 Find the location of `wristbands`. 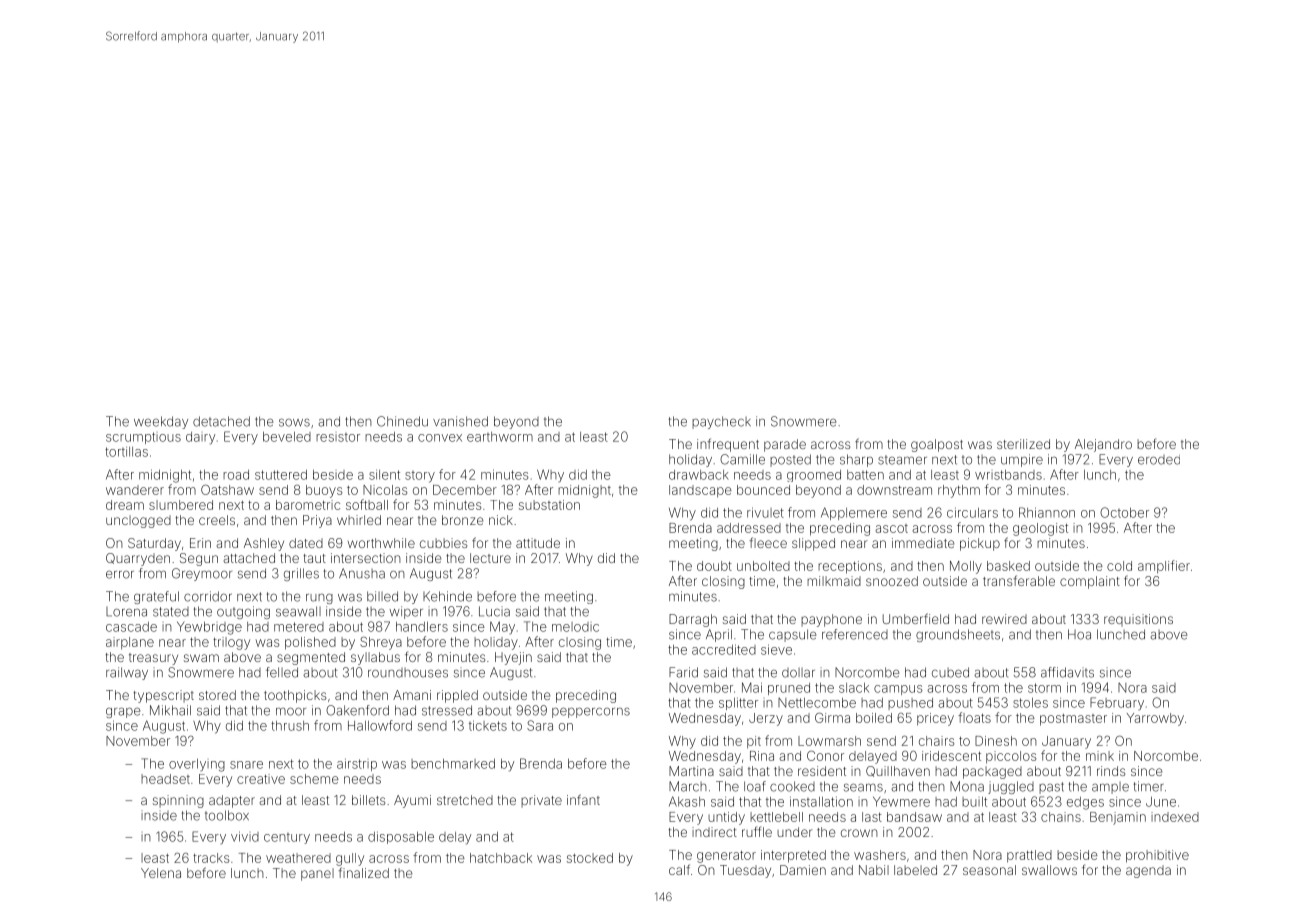

wristbands is located at coordinates (1008, 475).
